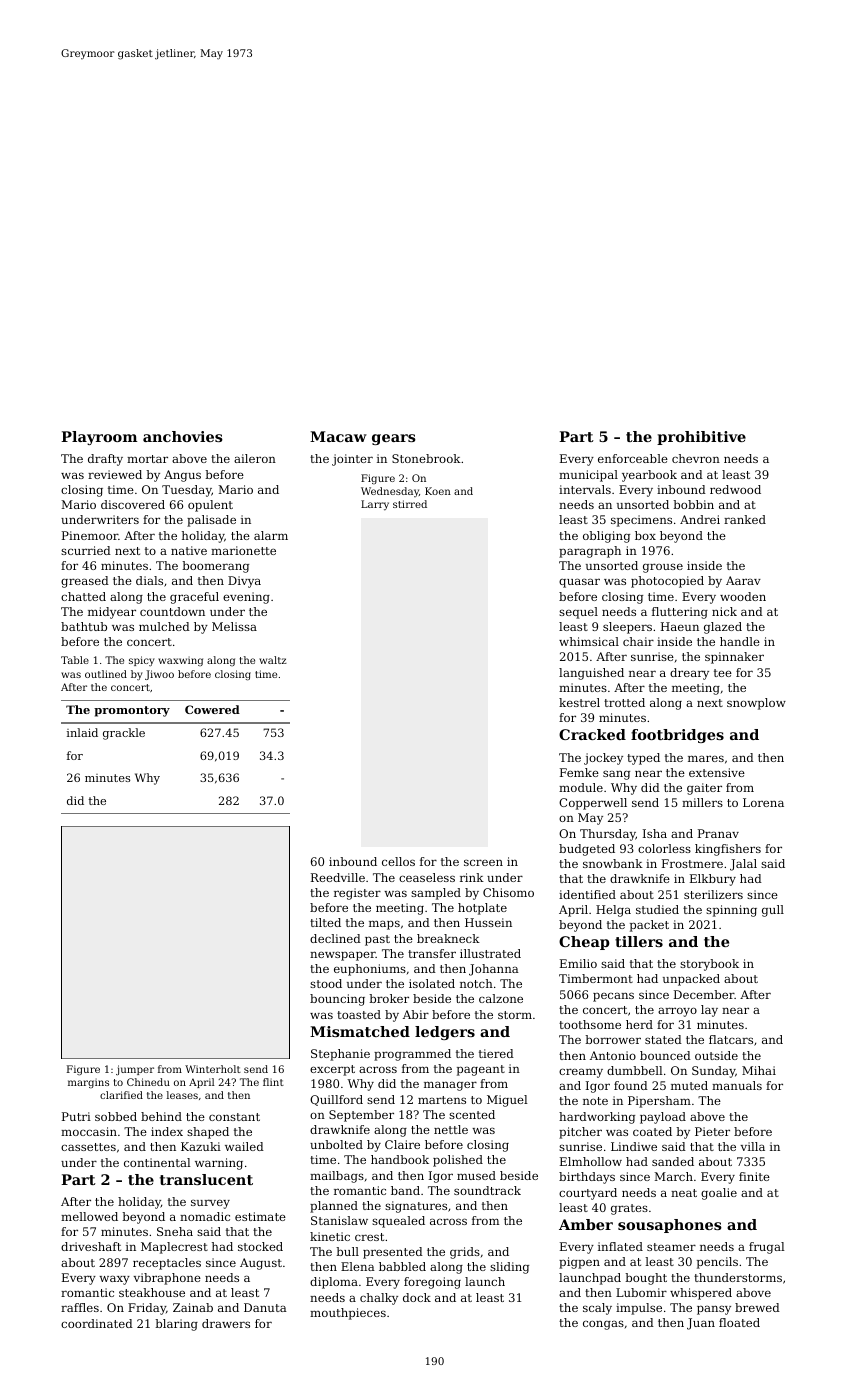 This screenshot has height=1400, width=849. What do you see at coordinates (97, 1323) in the screenshot?
I see `coordinated` at bounding box center [97, 1323].
